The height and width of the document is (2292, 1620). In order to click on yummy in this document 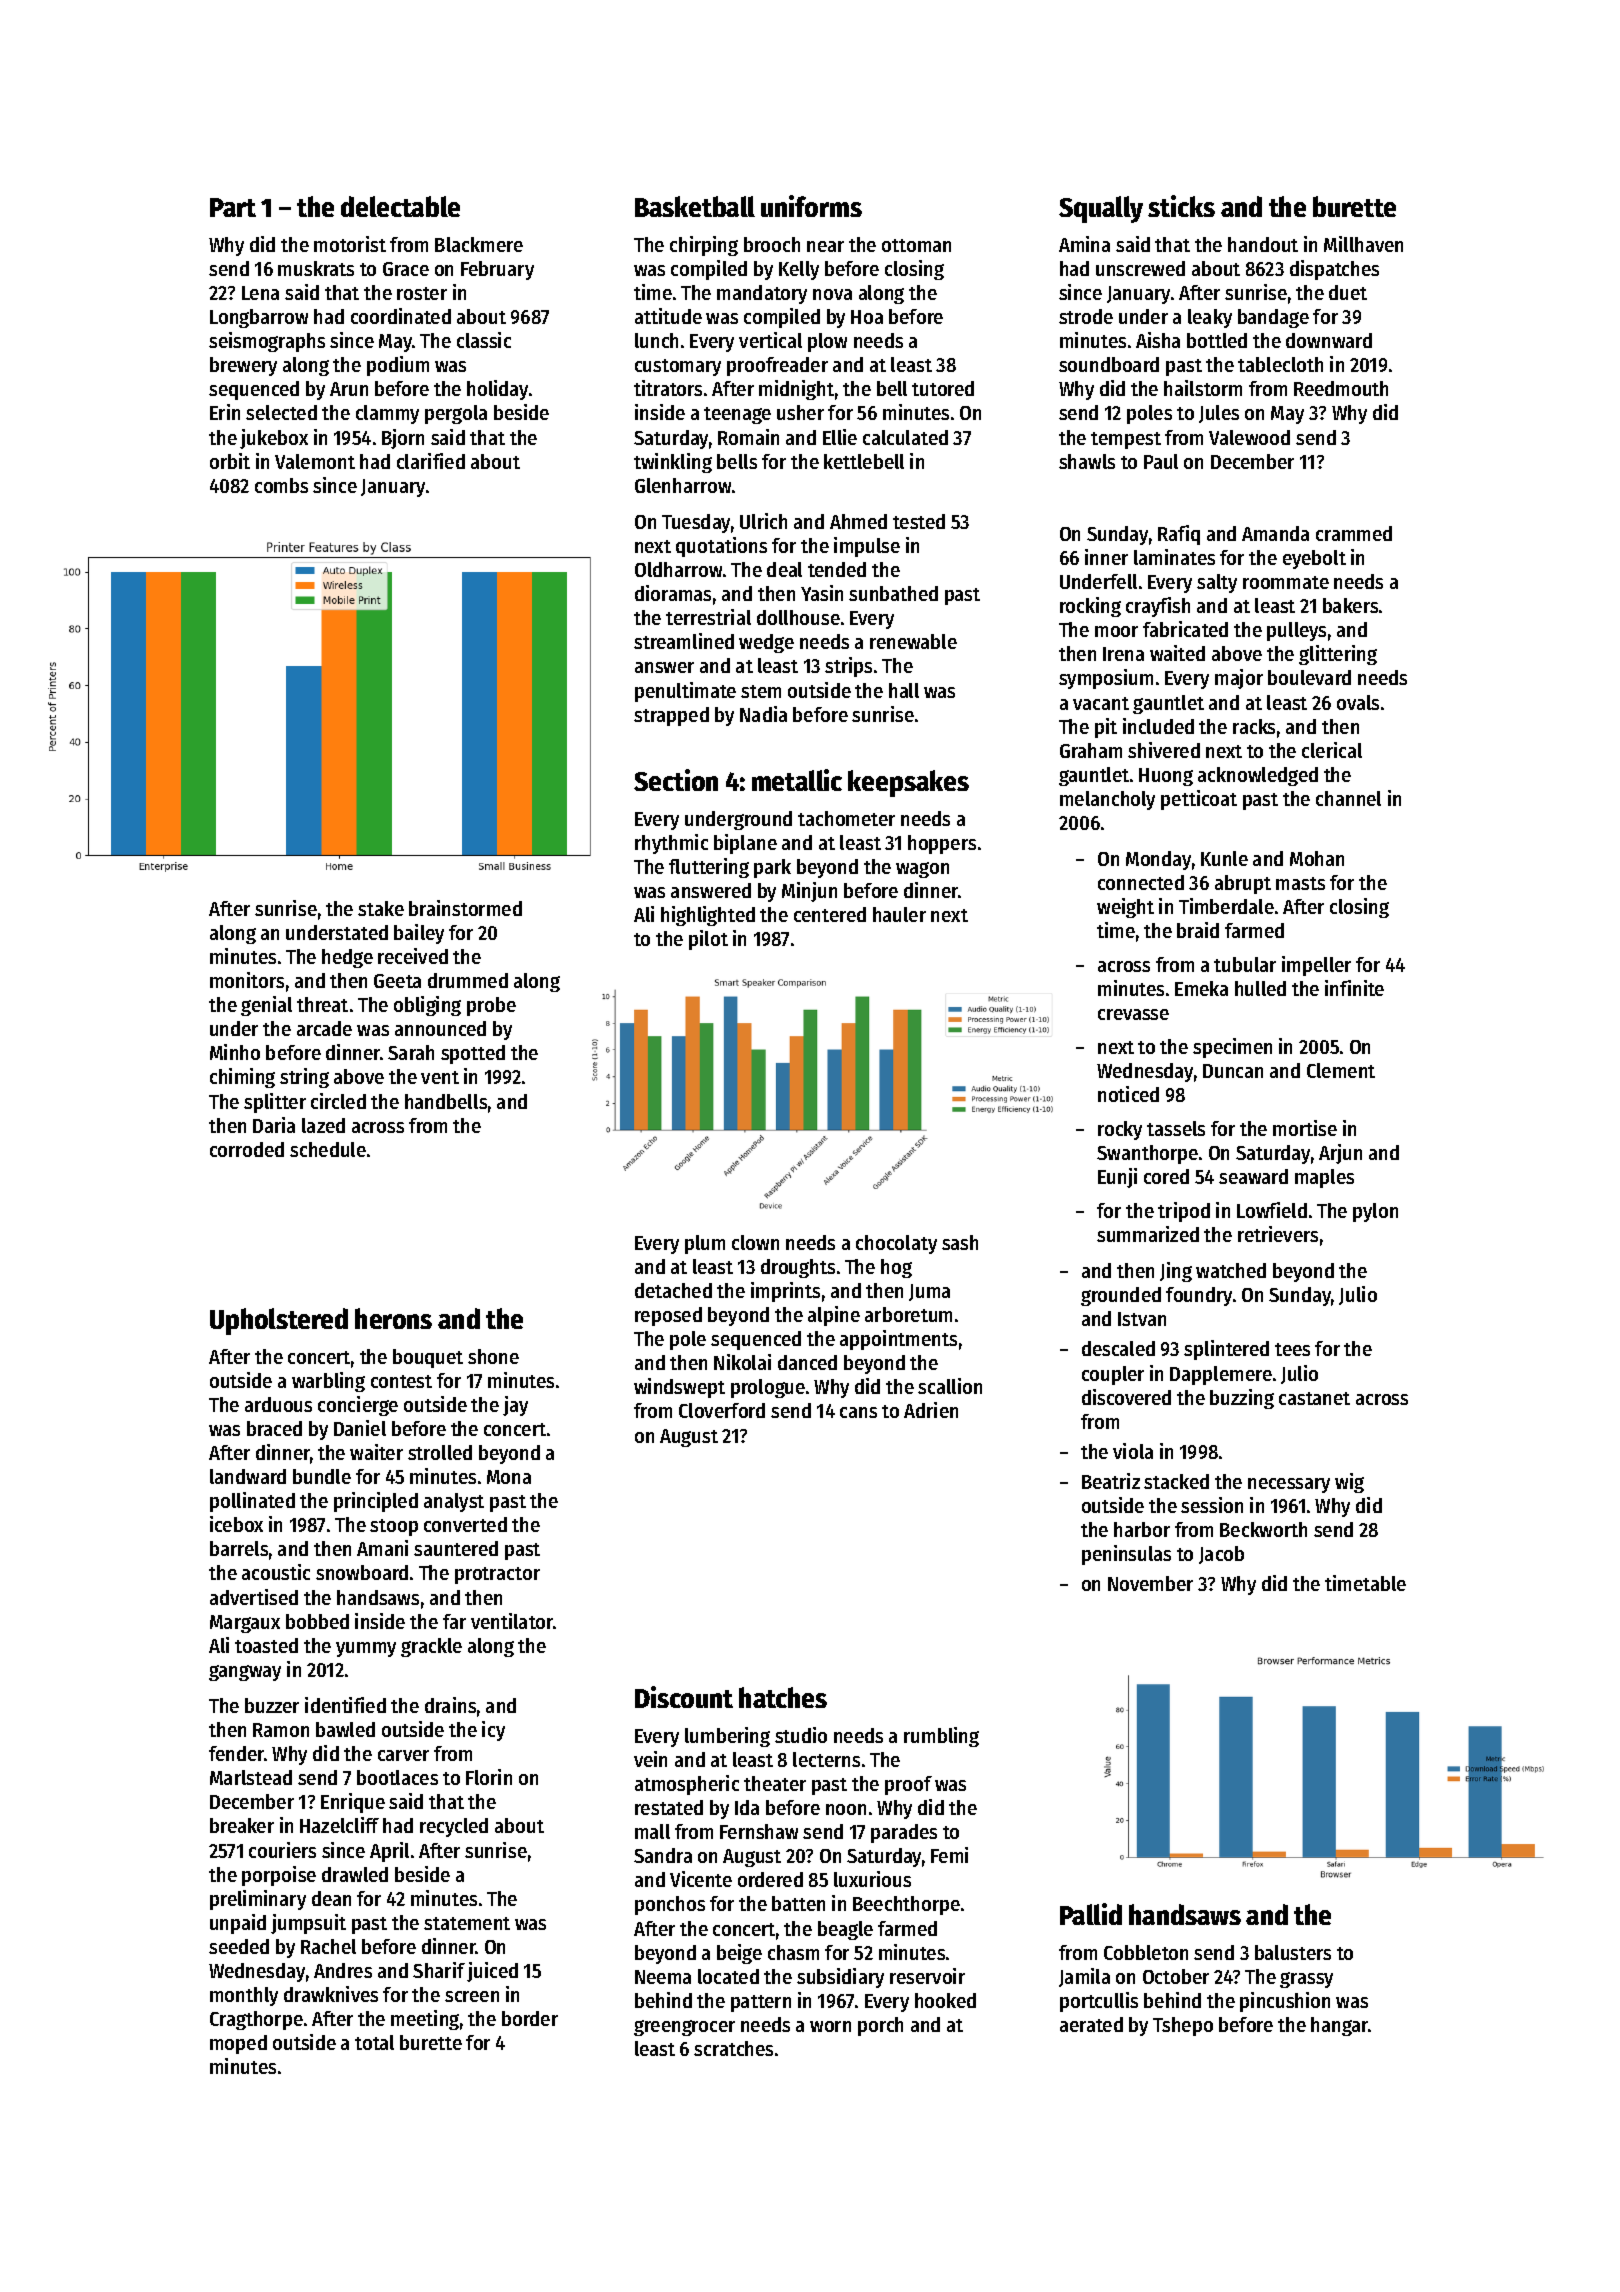, I will do `click(366, 1649)`.
